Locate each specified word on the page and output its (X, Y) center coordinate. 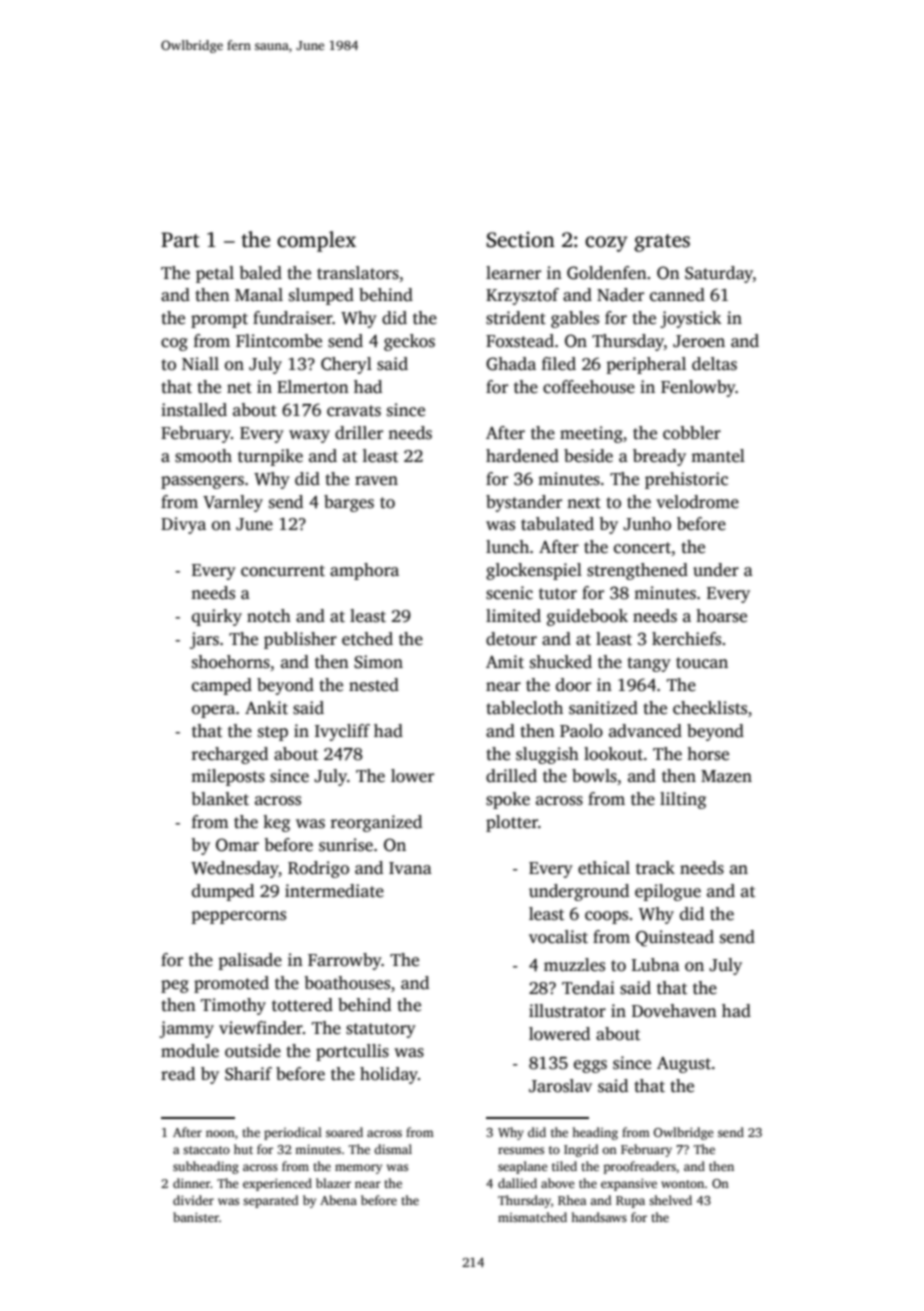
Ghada (511, 364)
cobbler (692, 433)
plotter (512, 823)
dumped (223, 892)
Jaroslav (560, 1086)
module (190, 1051)
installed (194, 410)
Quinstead (675, 938)
